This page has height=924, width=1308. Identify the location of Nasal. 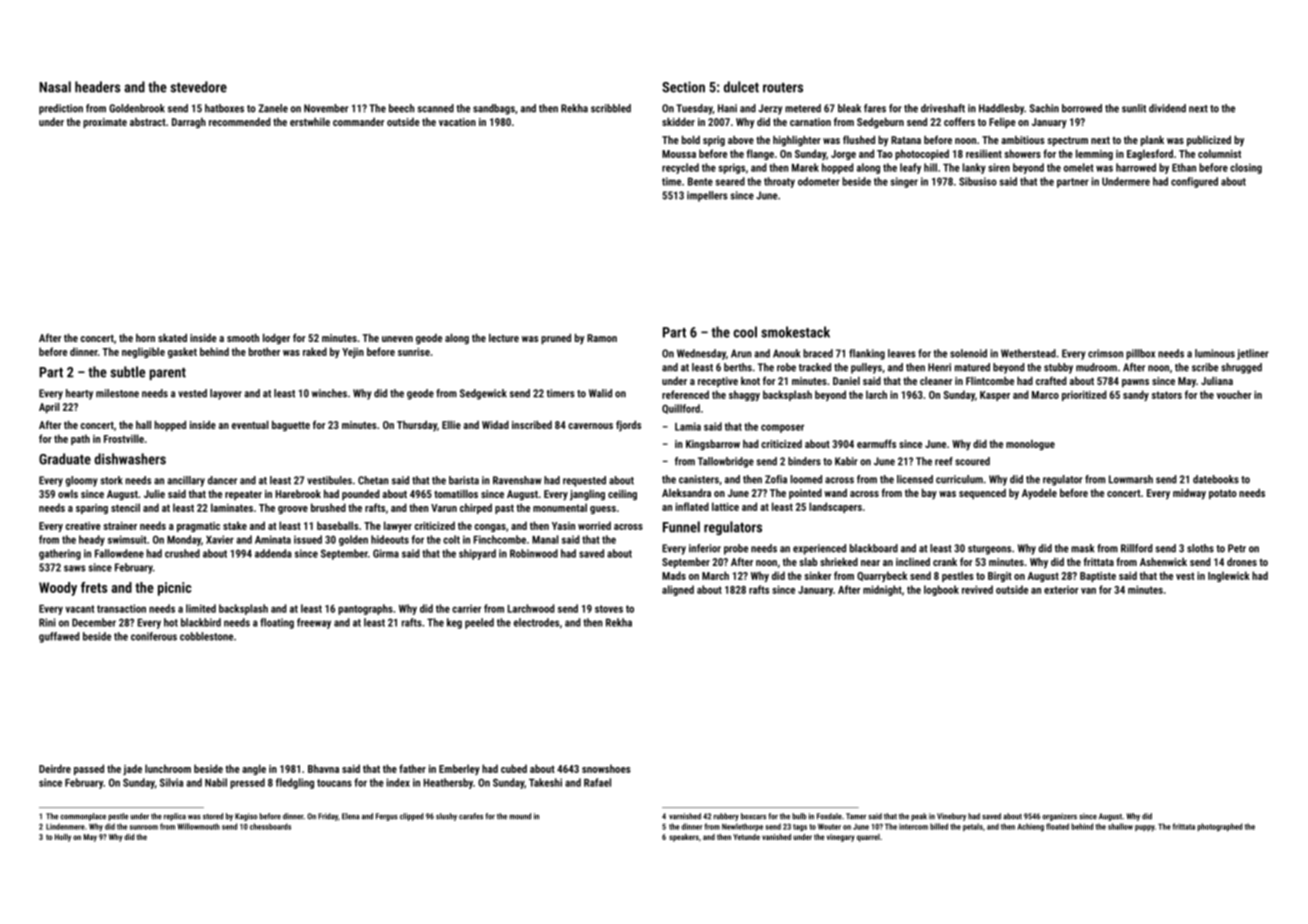
(55, 87).
